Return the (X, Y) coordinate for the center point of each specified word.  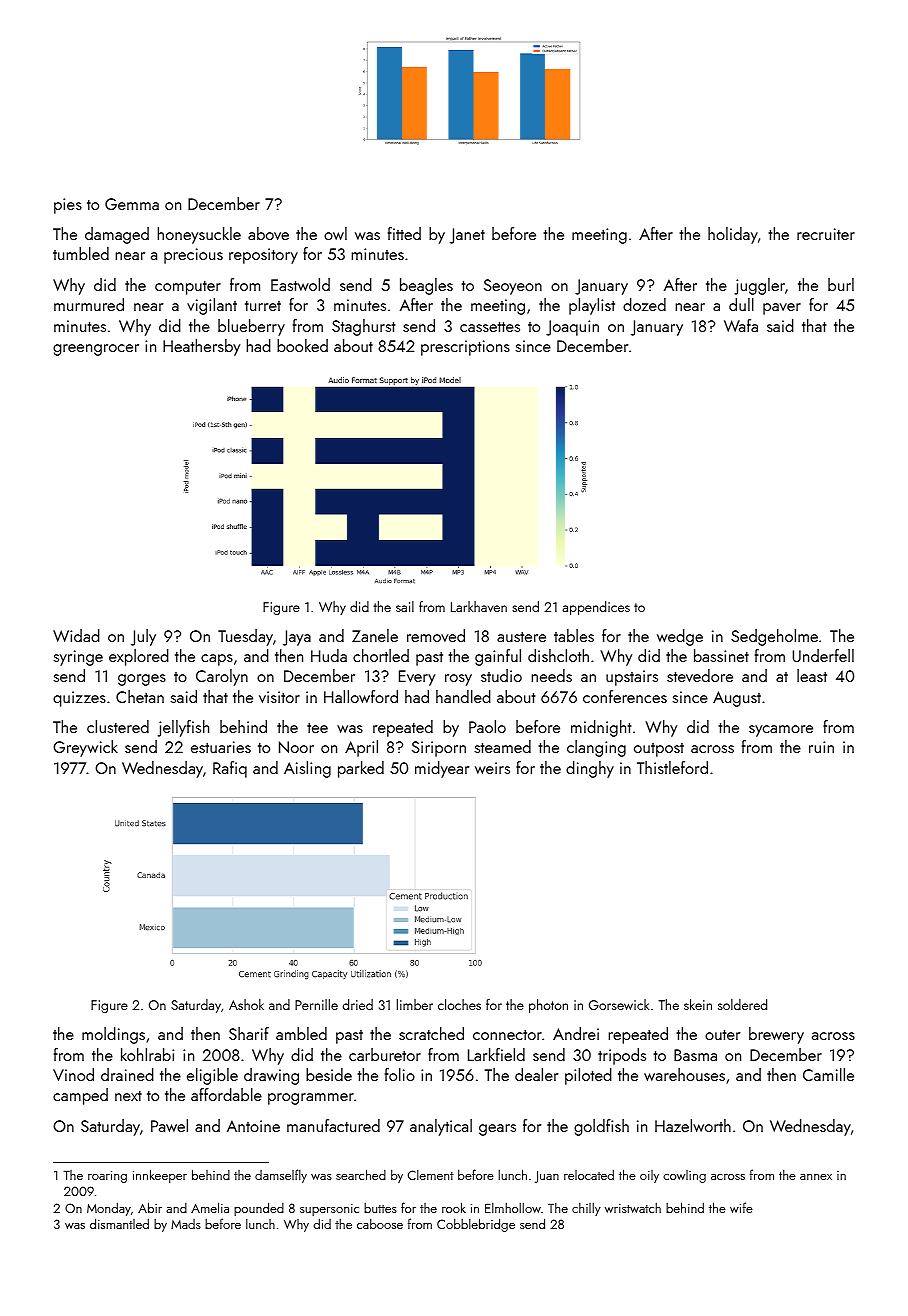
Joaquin (572, 328)
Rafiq (230, 769)
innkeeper (160, 1176)
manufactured (333, 1125)
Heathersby (201, 347)
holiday (733, 235)
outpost (659, 750)
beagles (426, 286)
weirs (492, 768)
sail (405, 606)
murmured (89, 304)
